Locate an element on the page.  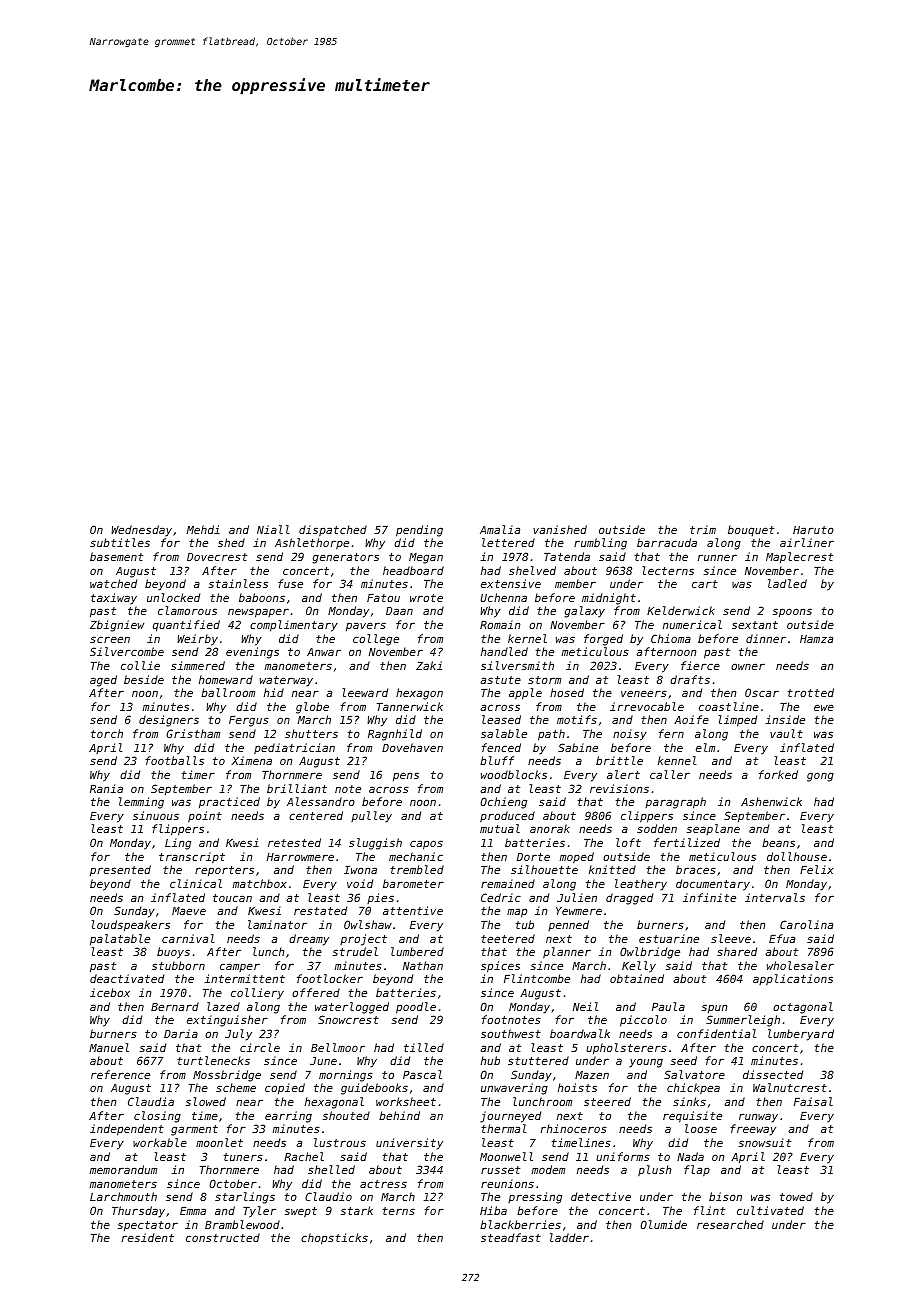
buoys is located at coordinates (173, 953).
